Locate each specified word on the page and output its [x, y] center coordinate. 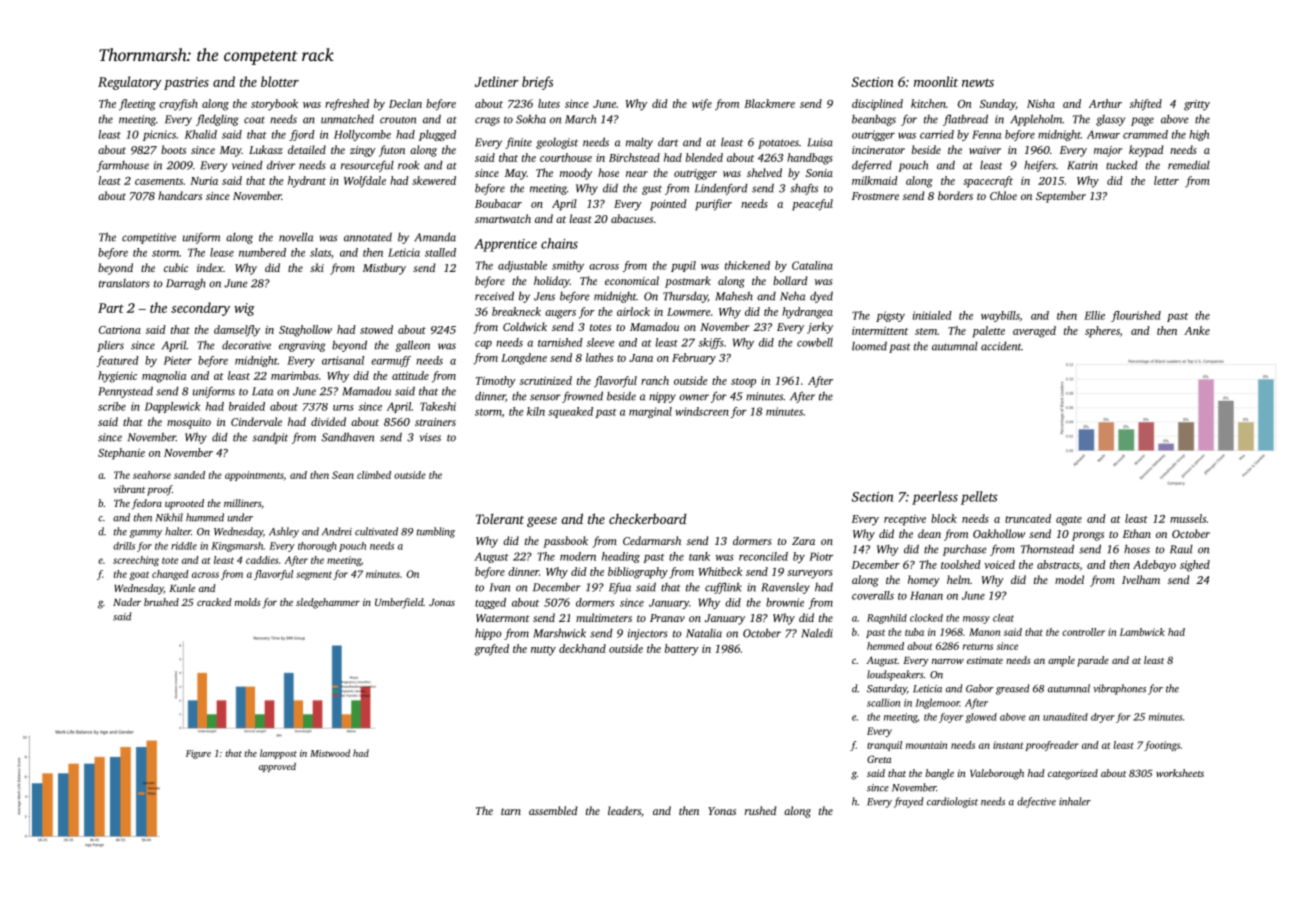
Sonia [819, 173]
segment [314, 575]
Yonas [722, 811]
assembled [553, 810]
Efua [620, 588]
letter [1166, 180]
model [1069, 579]
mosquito [189, 423]
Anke [1197, 330]
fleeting [137, 105]
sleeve [600, 342]
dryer [1103, 718]
